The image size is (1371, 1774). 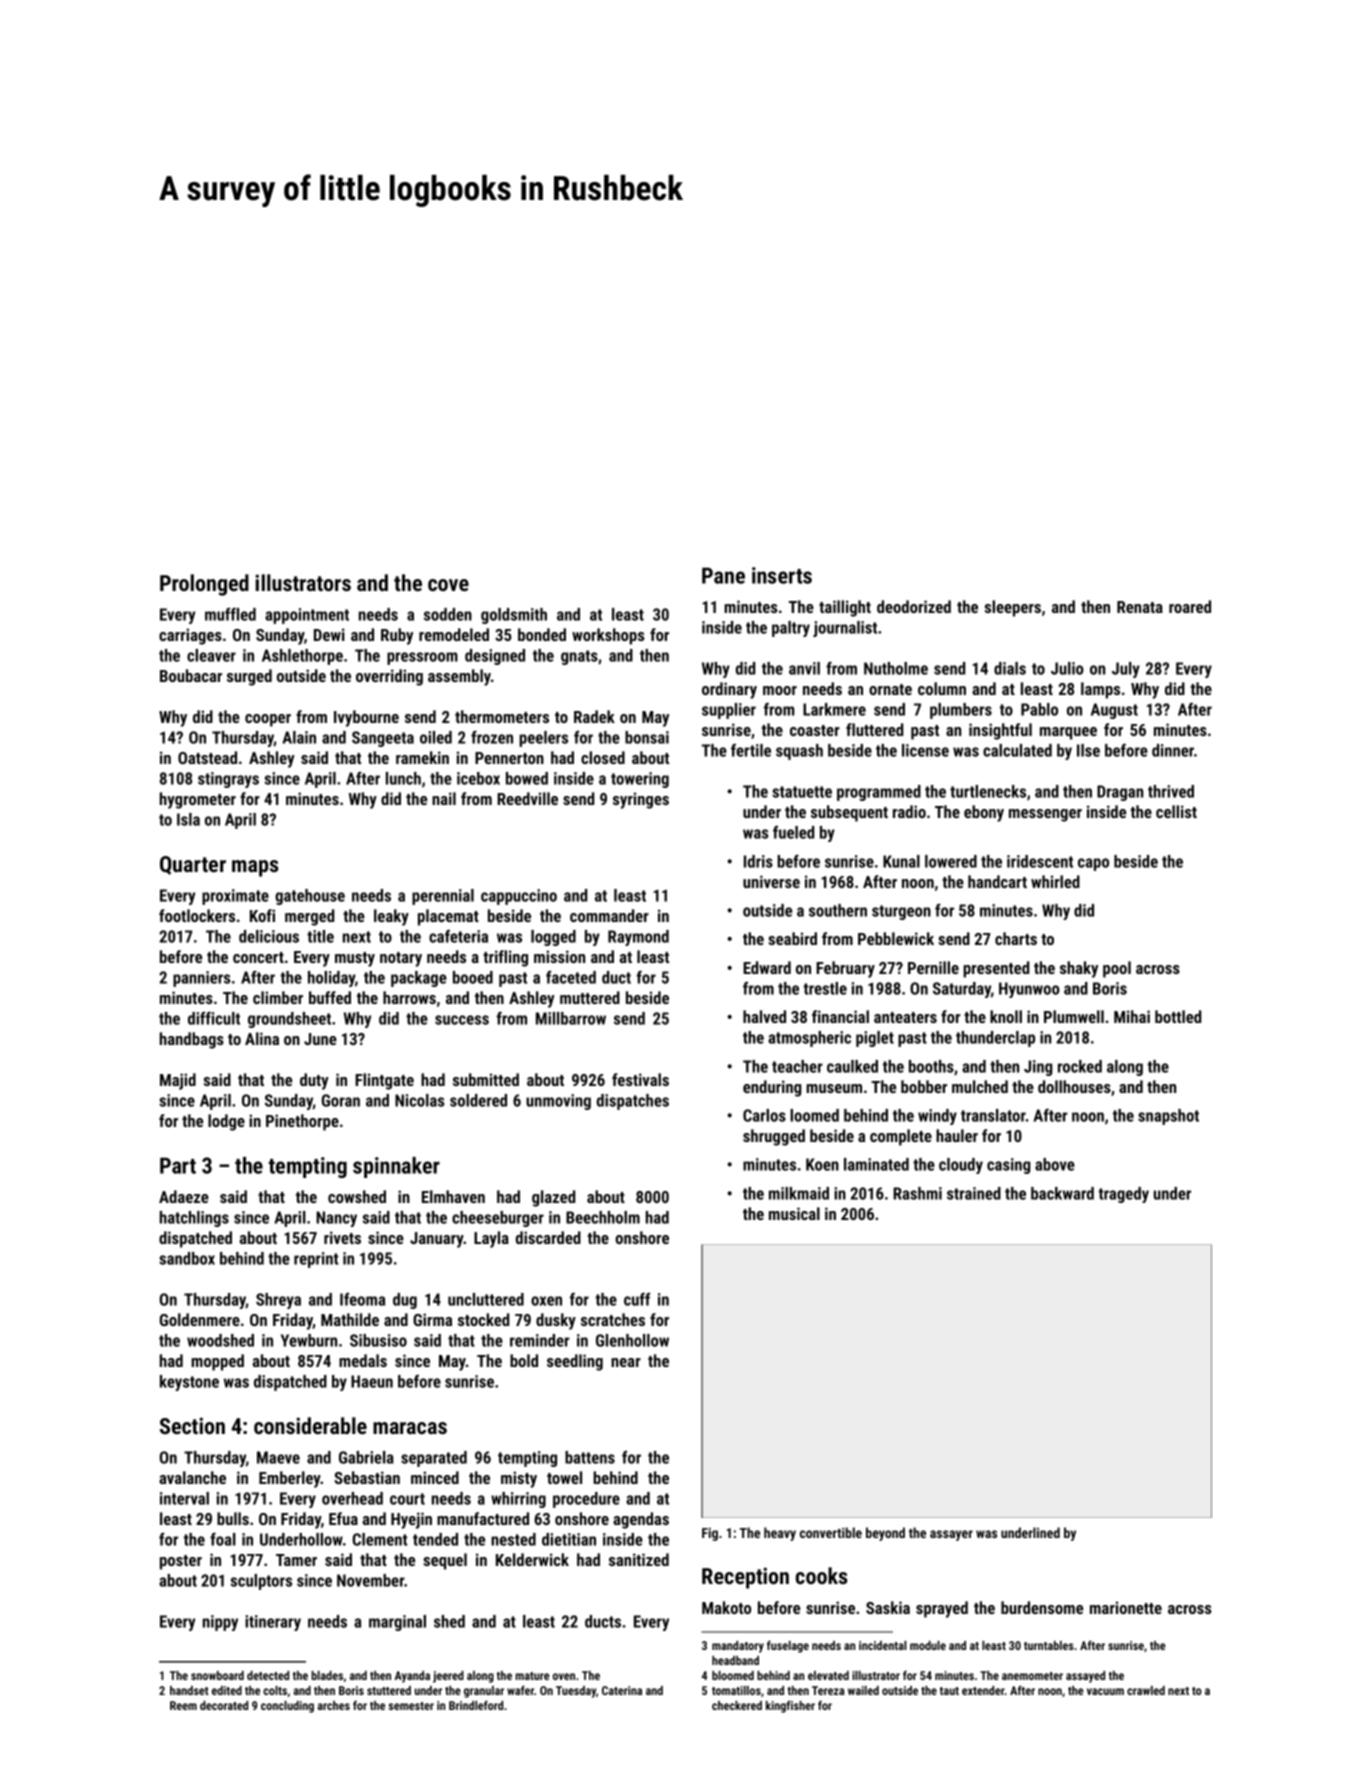 What do you see at coordinates (233, 1518) in the screenshot?
I see `bulls` at bounding box center [233, 1518].
